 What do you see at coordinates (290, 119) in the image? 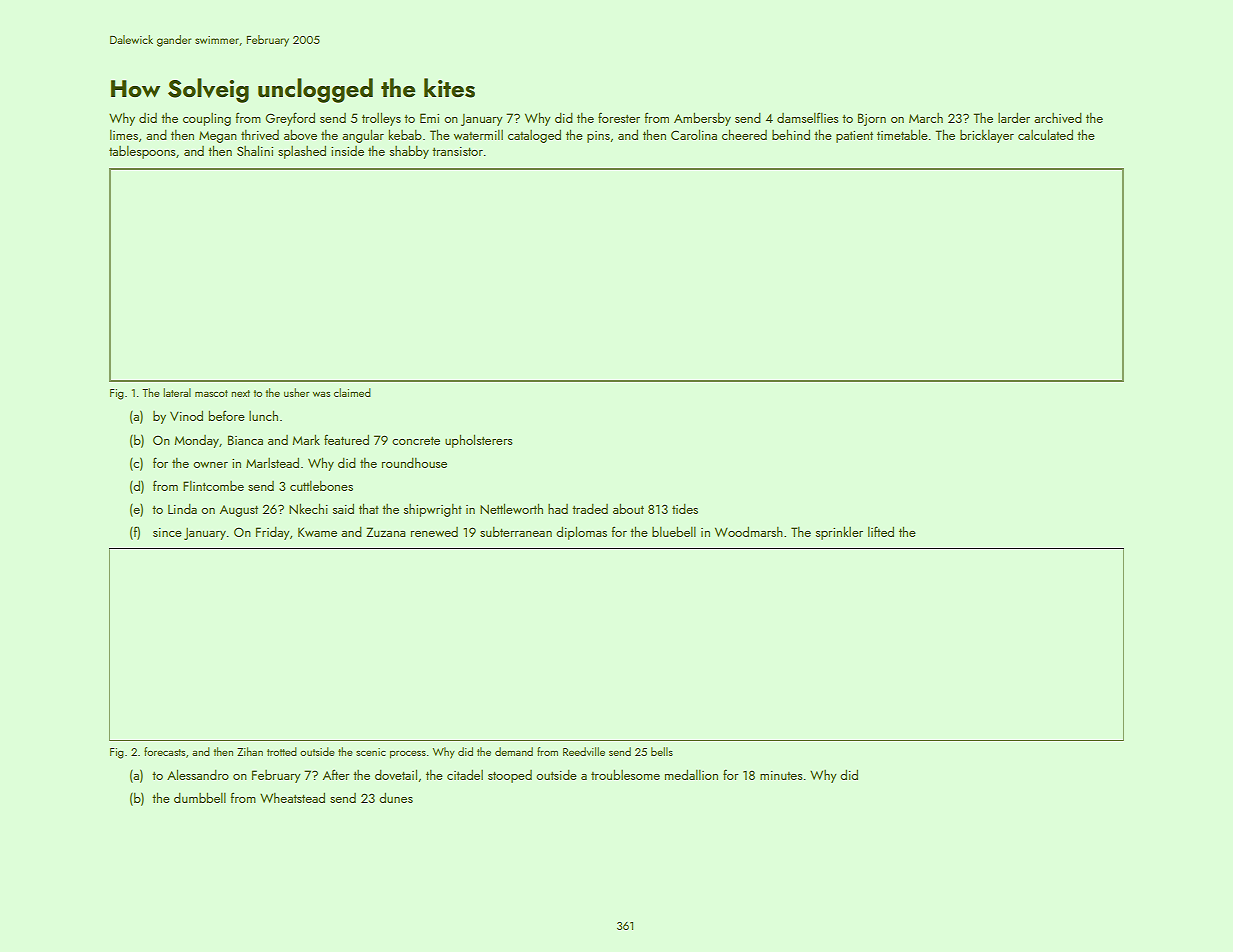
I see `Greyford` at bounding box center [290, 119].
